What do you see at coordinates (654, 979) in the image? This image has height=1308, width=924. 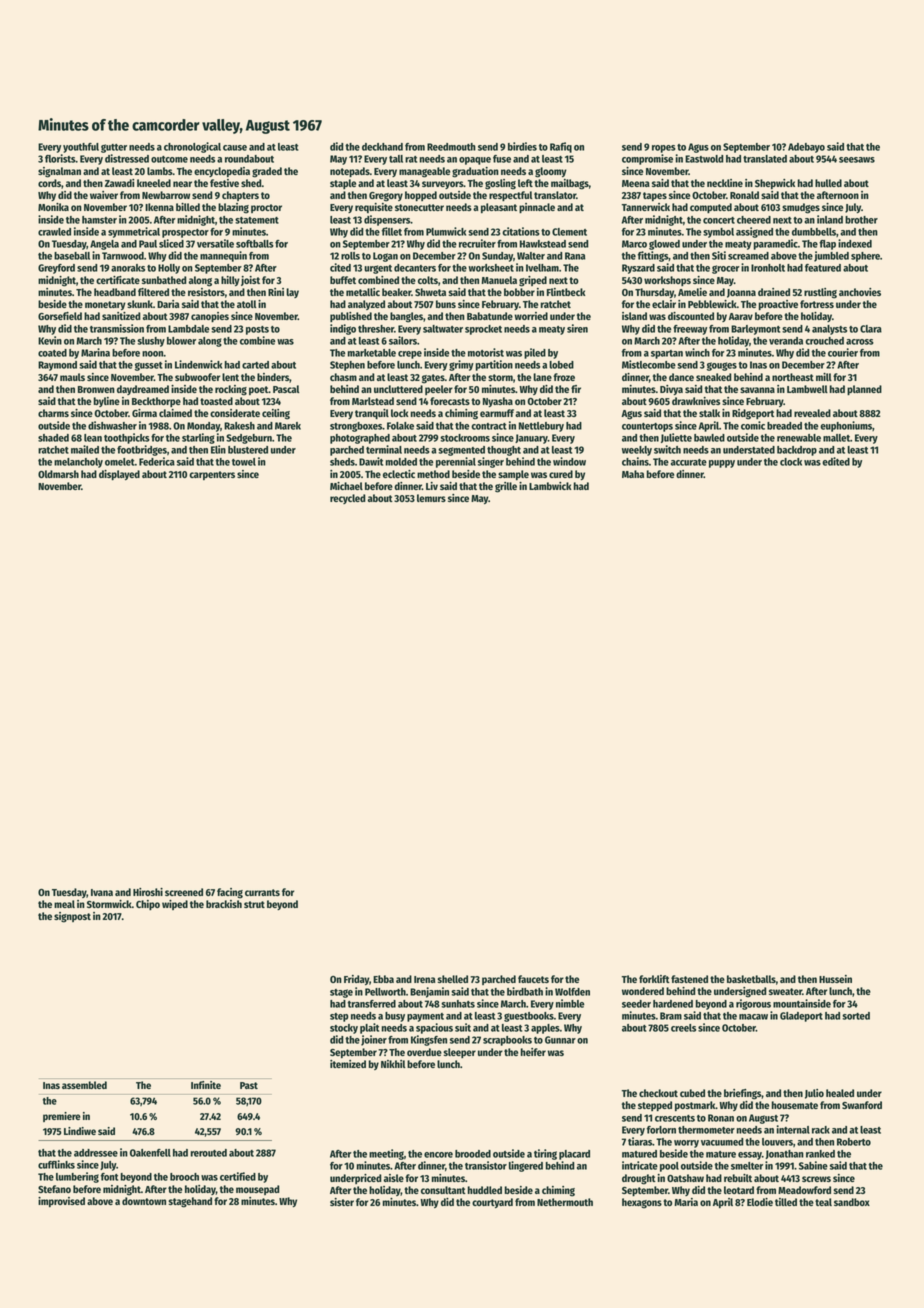 I see `forklift` at bounding box center [654, 979].
